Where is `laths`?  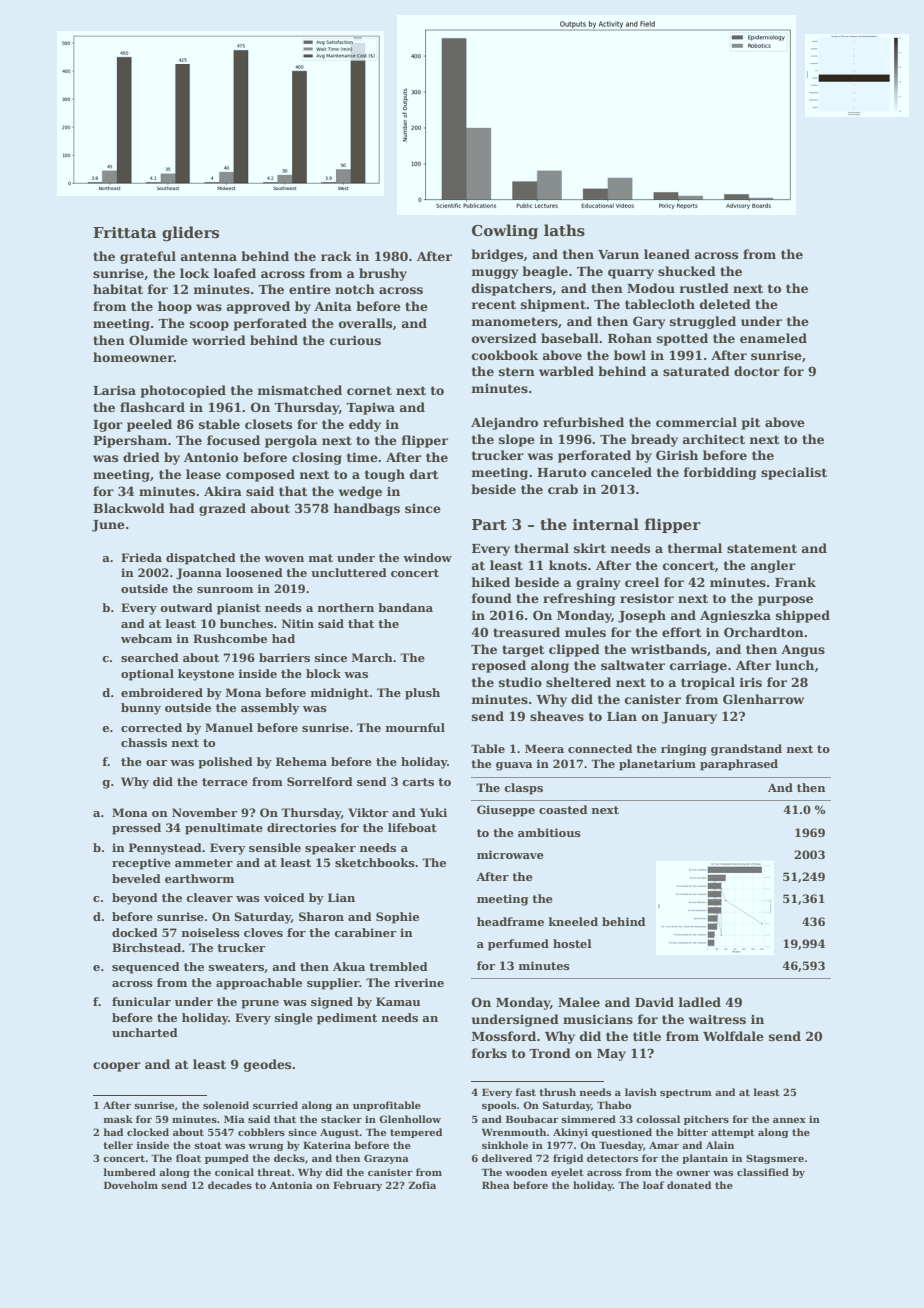 laths is located at coordinates (564, 230).
